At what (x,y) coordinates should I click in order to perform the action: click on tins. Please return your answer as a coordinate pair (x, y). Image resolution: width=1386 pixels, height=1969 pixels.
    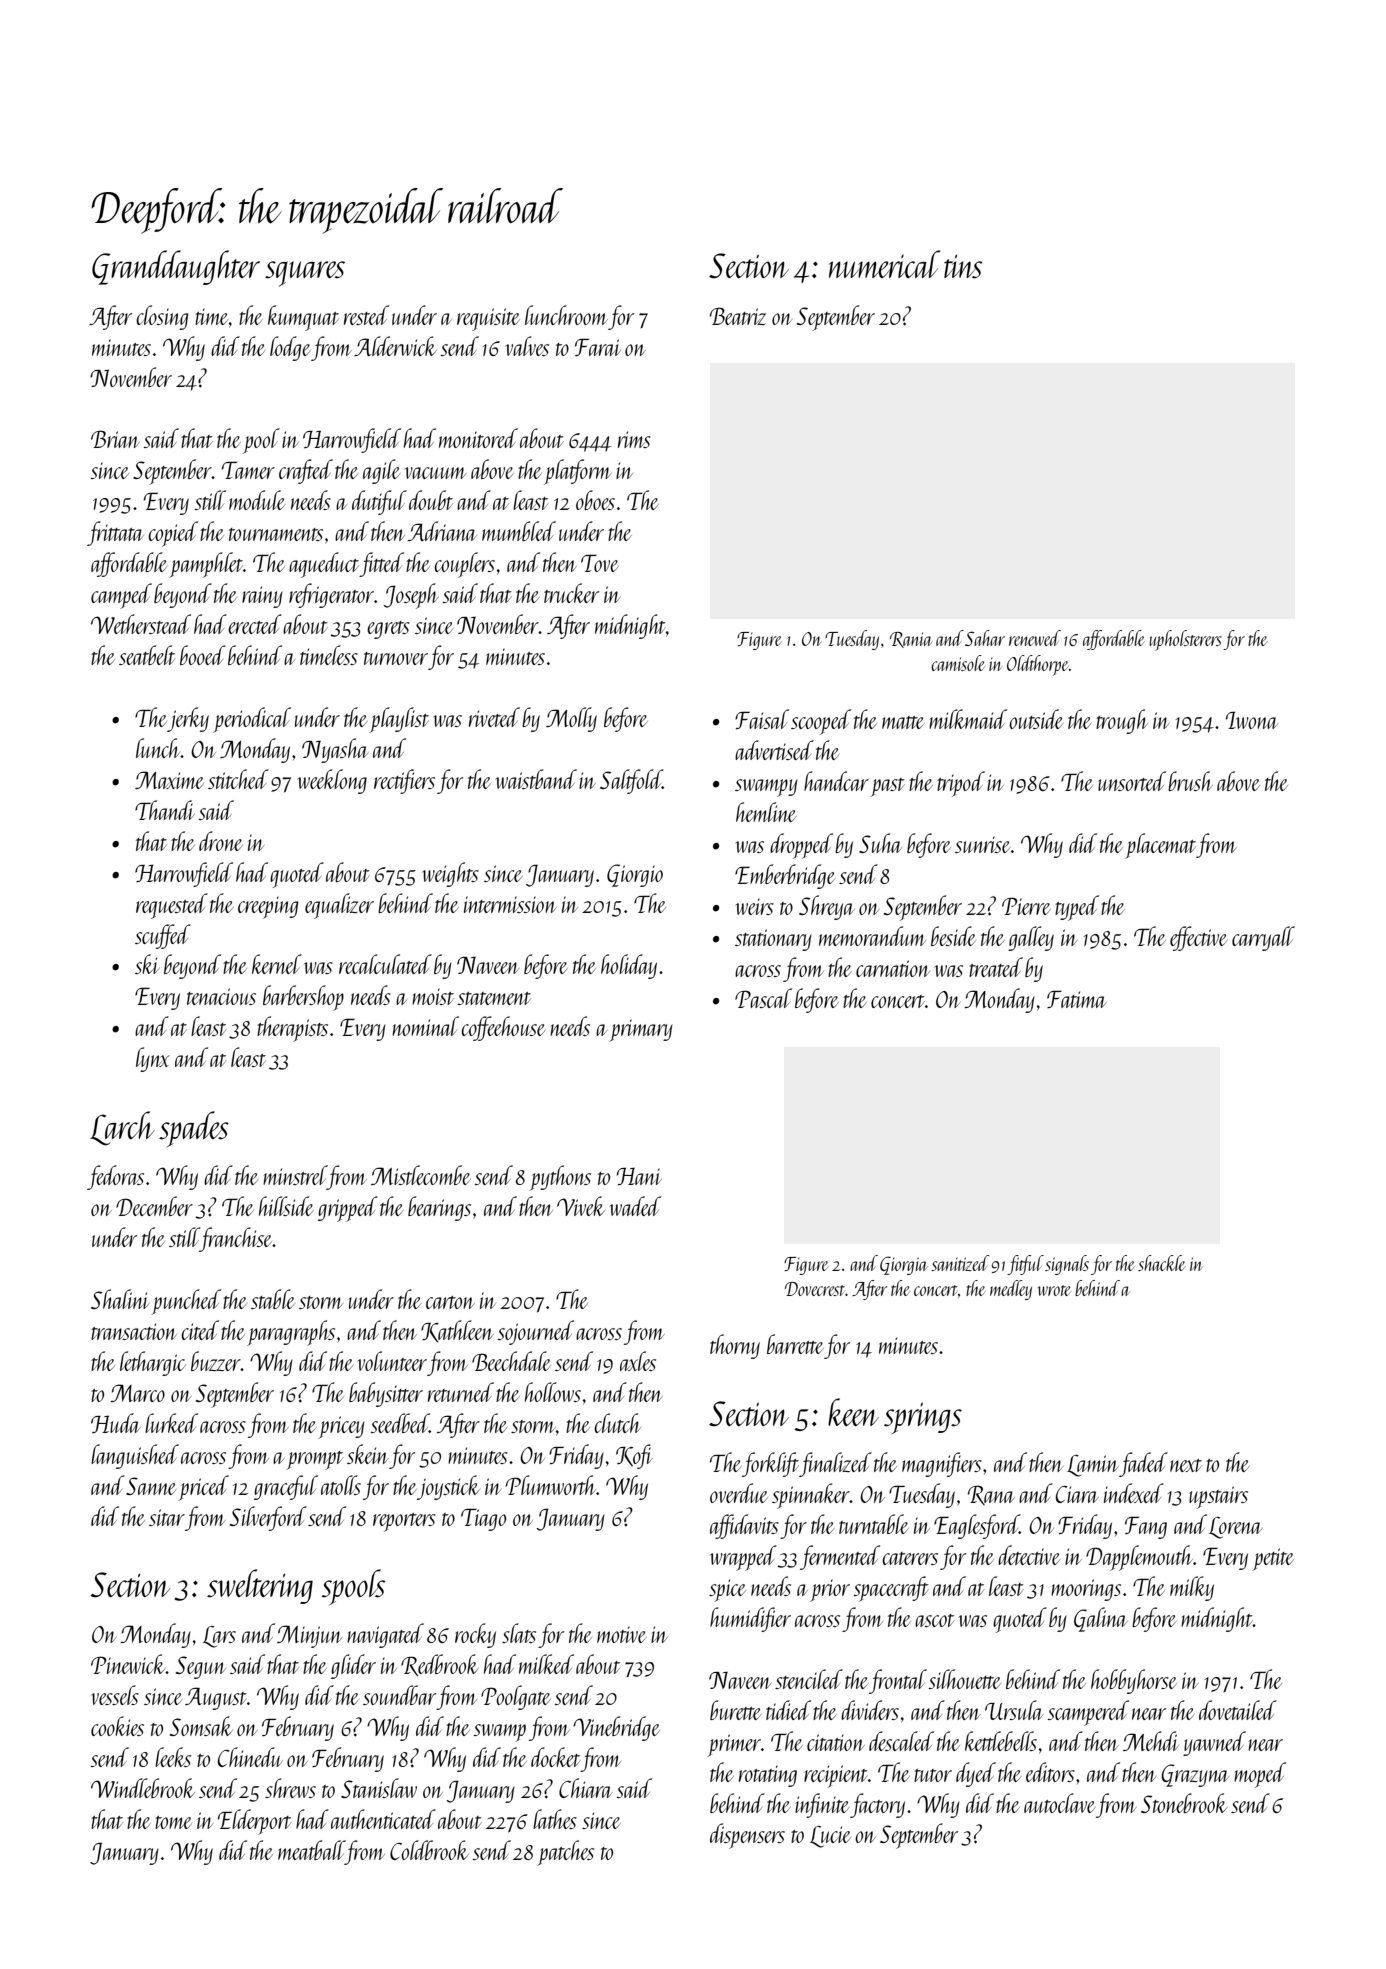
    Looking at the image, I should click on (963, 266).
